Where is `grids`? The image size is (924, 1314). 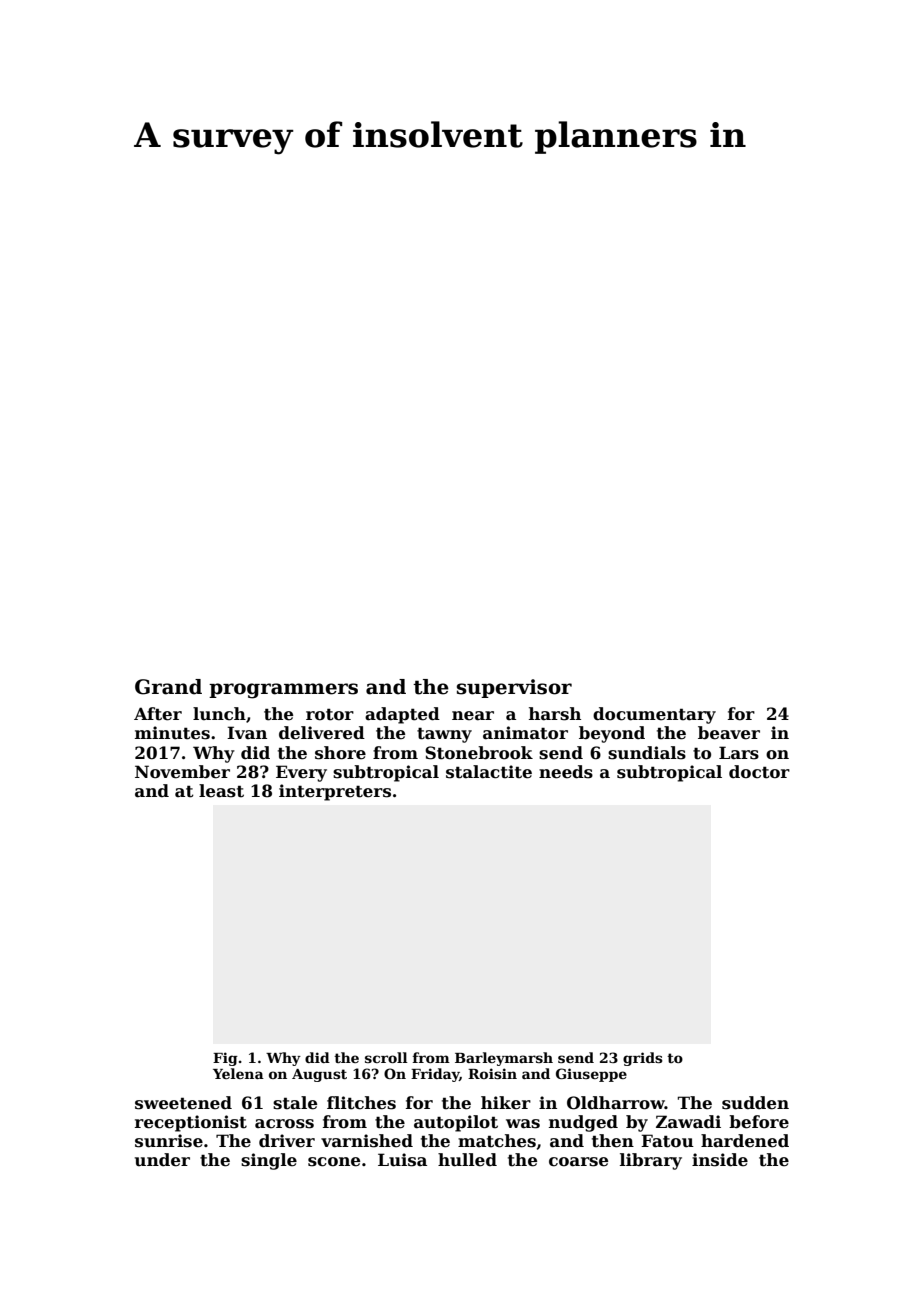 grids is located at coordinates (643, 1059).
